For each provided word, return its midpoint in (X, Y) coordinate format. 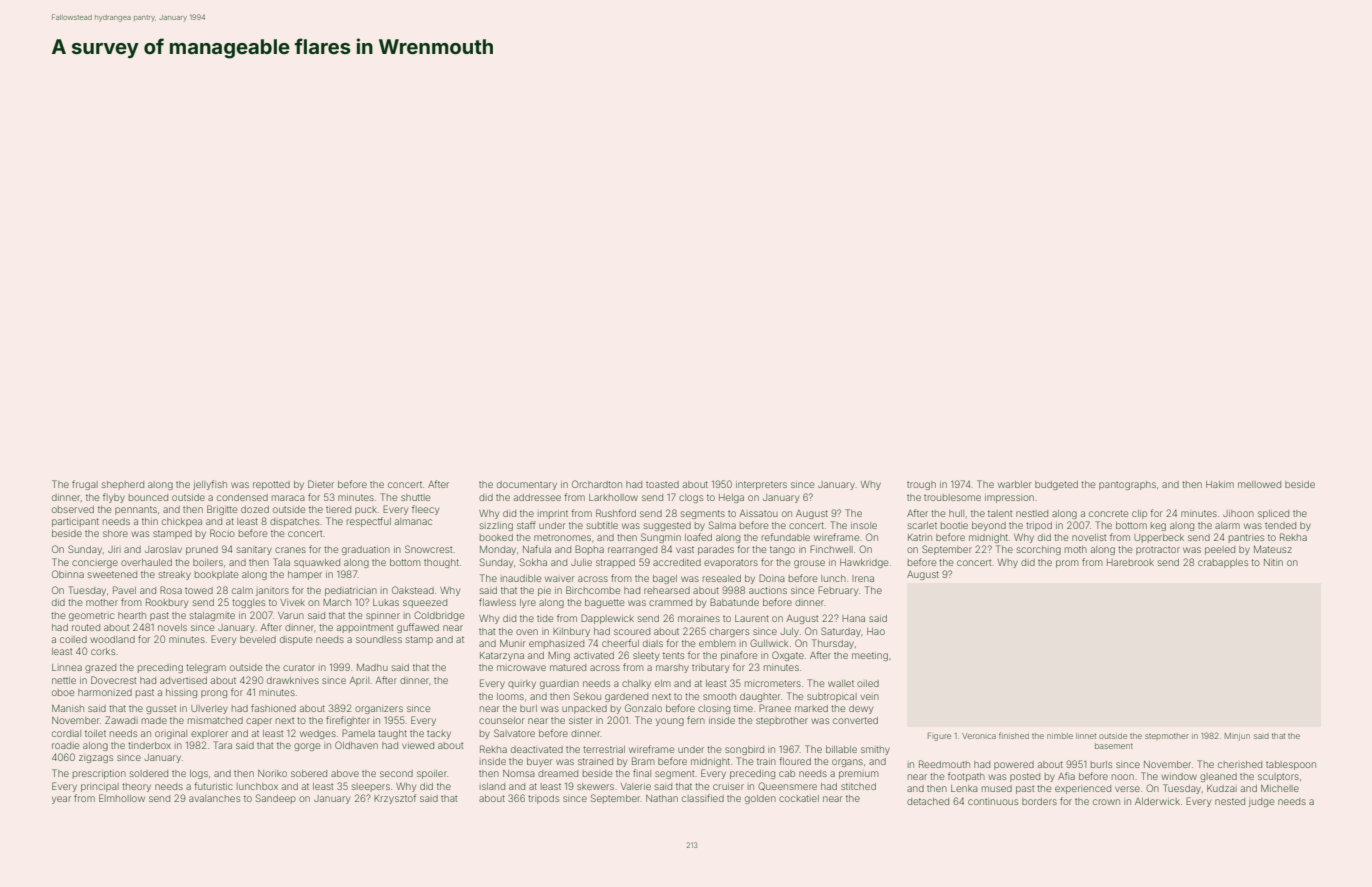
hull (956, 513)
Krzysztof (395, 799)
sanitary (254, 550)
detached (928, 801)
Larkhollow (613, 497)
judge (1261, 802)
